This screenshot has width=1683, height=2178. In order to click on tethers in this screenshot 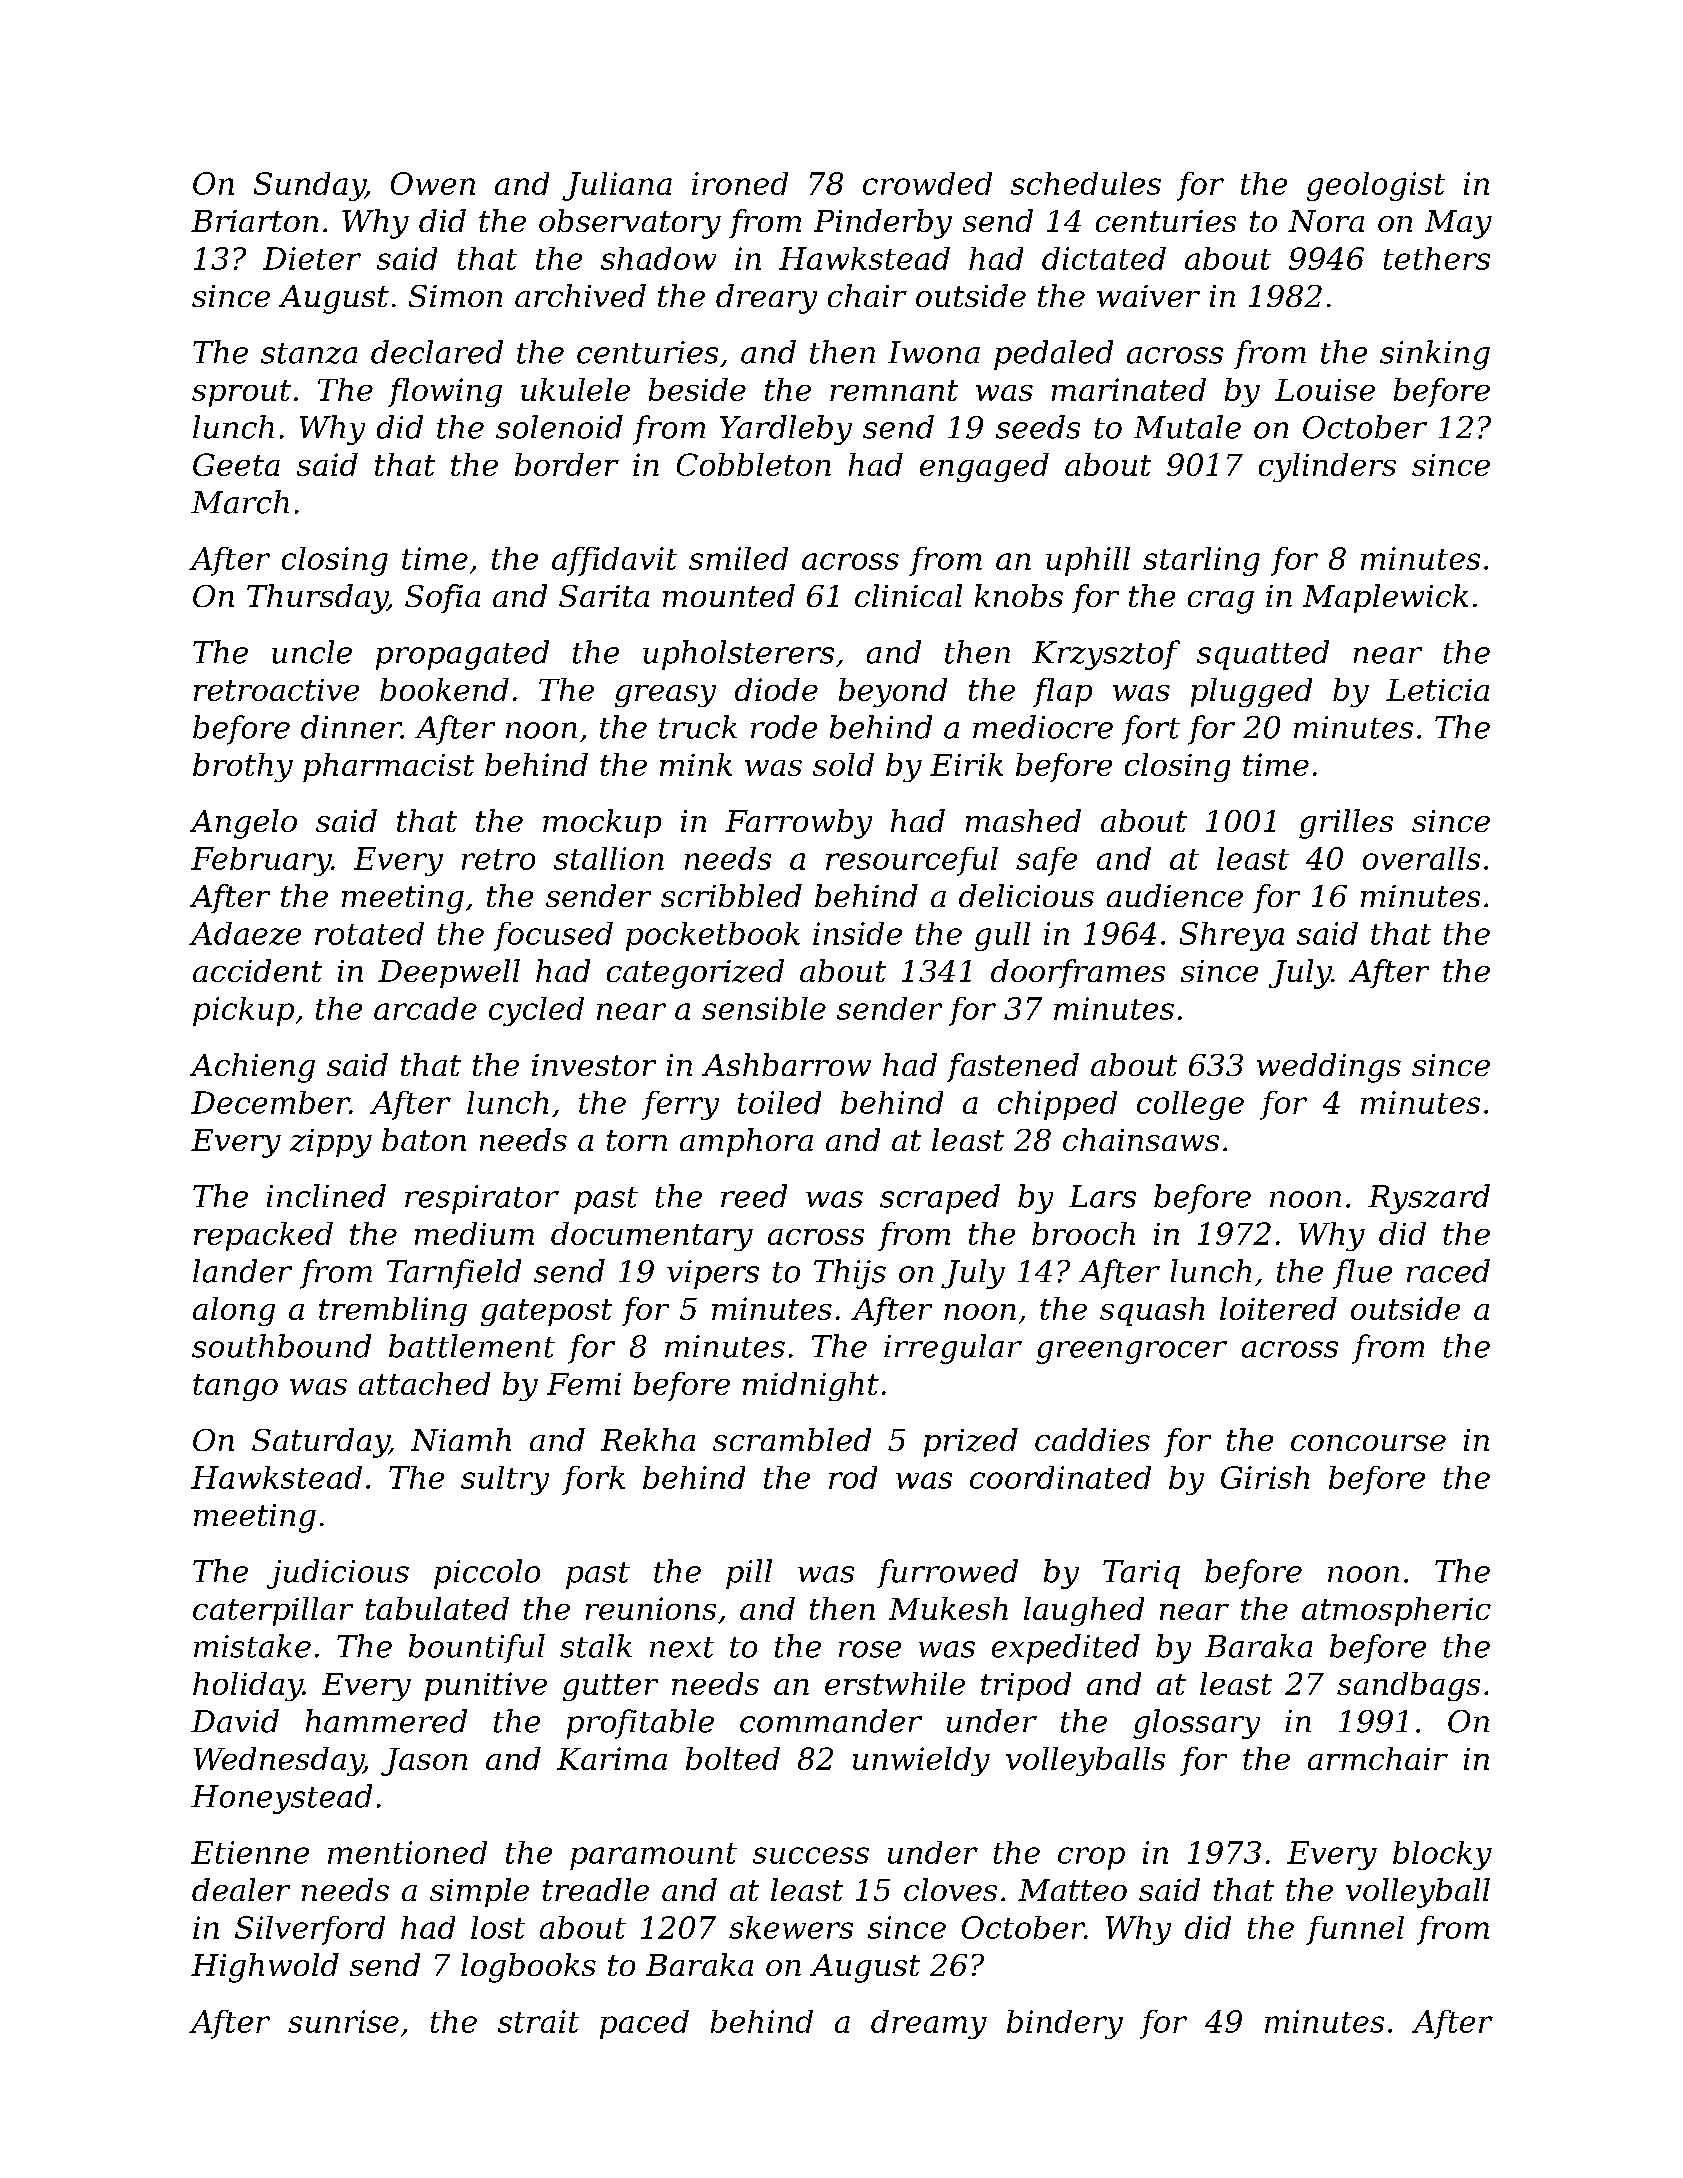, I will do `click(1437, 258)`.
